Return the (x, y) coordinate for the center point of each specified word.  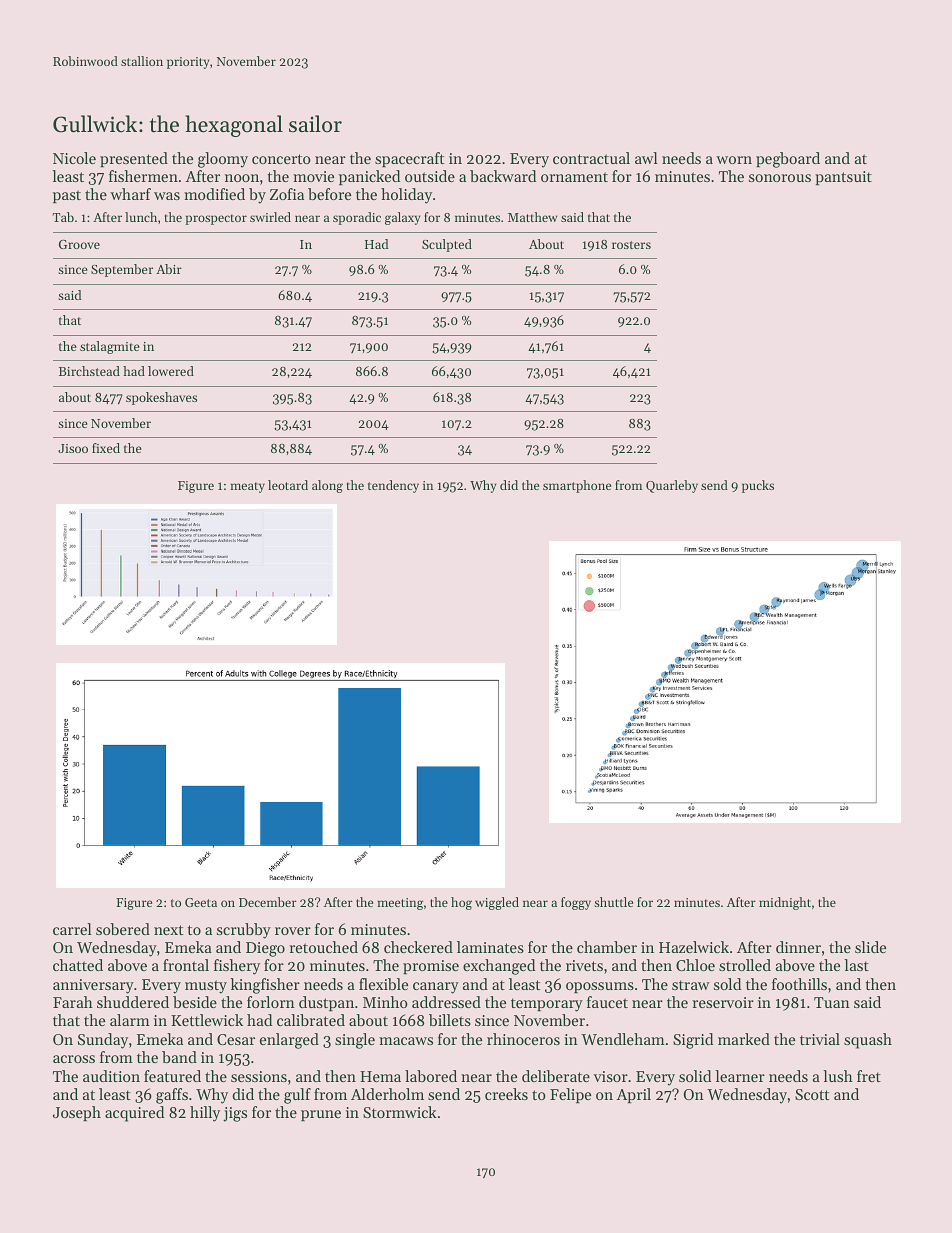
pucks (758, 486)
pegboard (788, 160)
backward (503, 176)
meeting (400, 904)
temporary (547, 1005)
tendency (393, 486)
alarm (130, 1020)
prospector (216, 219)
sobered (123, 929)
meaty (247, 487)
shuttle (613, 902)
